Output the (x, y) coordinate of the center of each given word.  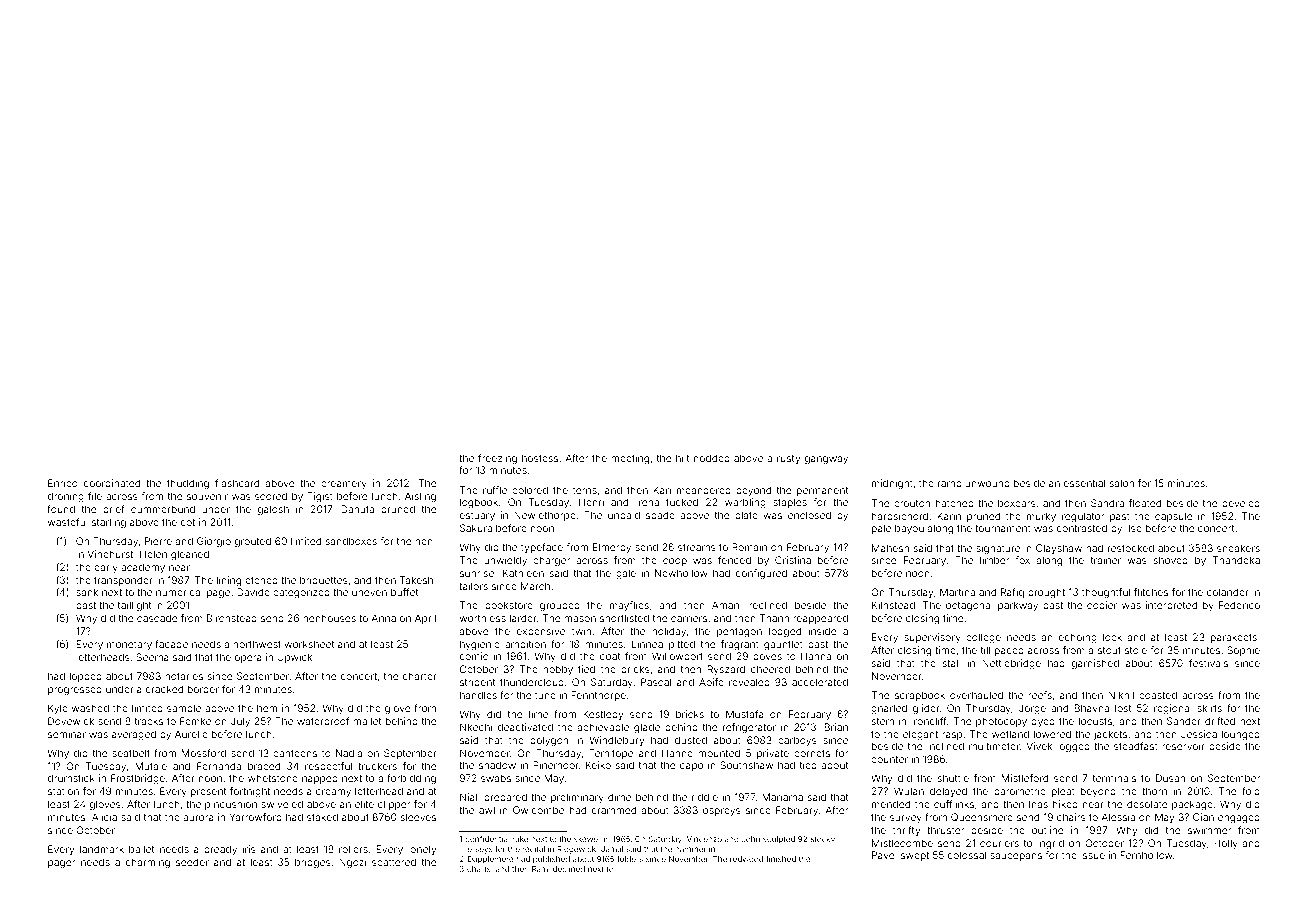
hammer (690, 849)
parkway (1018, 606)
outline (1047, 830)
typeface (542, 548)
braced (264, 766)
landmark (102, 849)
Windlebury (617, 741)
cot (188, 522)
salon (1122, 483)
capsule (1173, 517)
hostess (540, 458)
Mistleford (1025, 778)
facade (171, 644)
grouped (560, 606)
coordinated (112, 483)
